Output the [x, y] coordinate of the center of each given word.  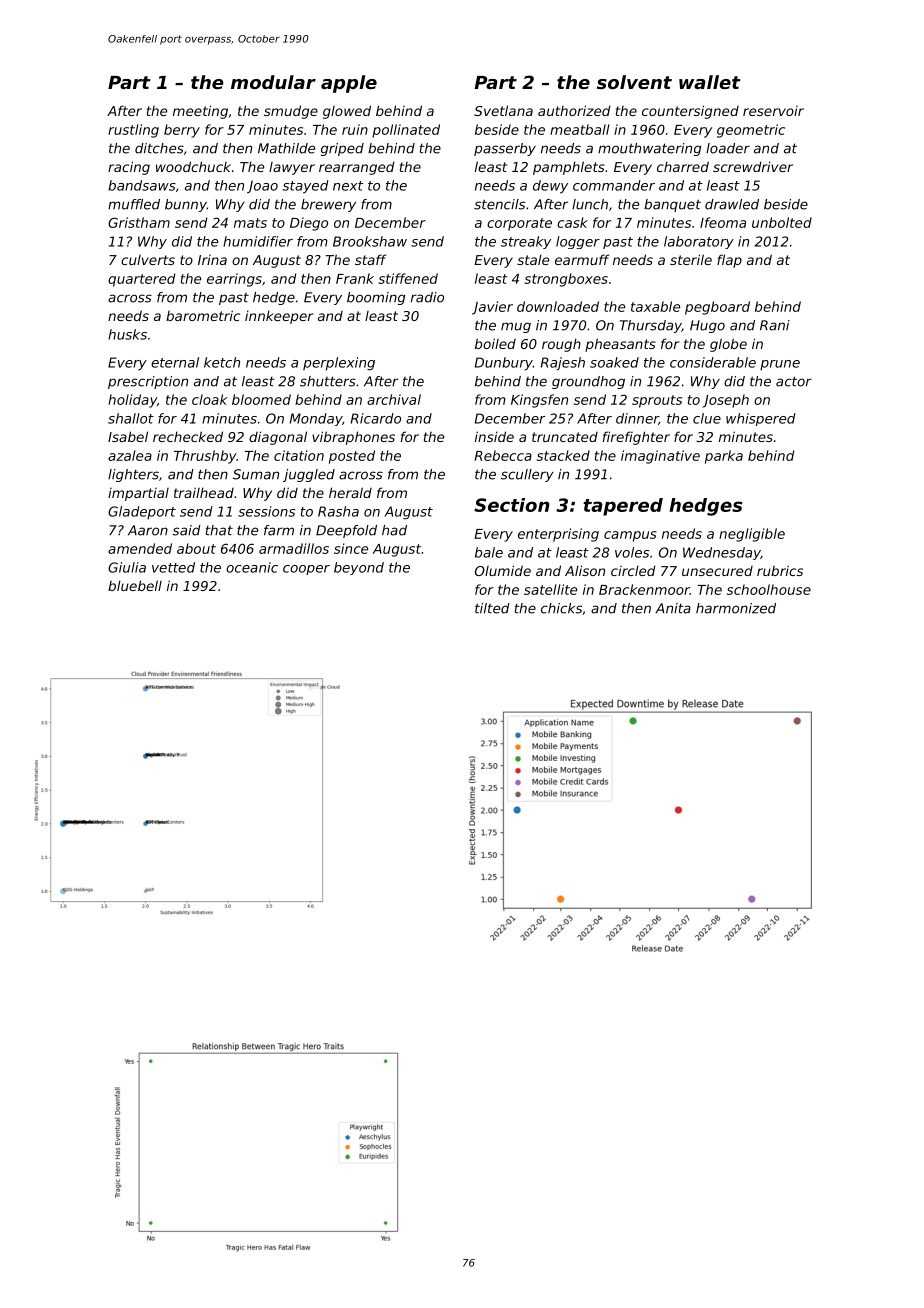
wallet [710, 82]
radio [427, 297]
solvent [634, 82]
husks [127, 334]
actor [794, 381]
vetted [173, 567]
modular [273, 82]
